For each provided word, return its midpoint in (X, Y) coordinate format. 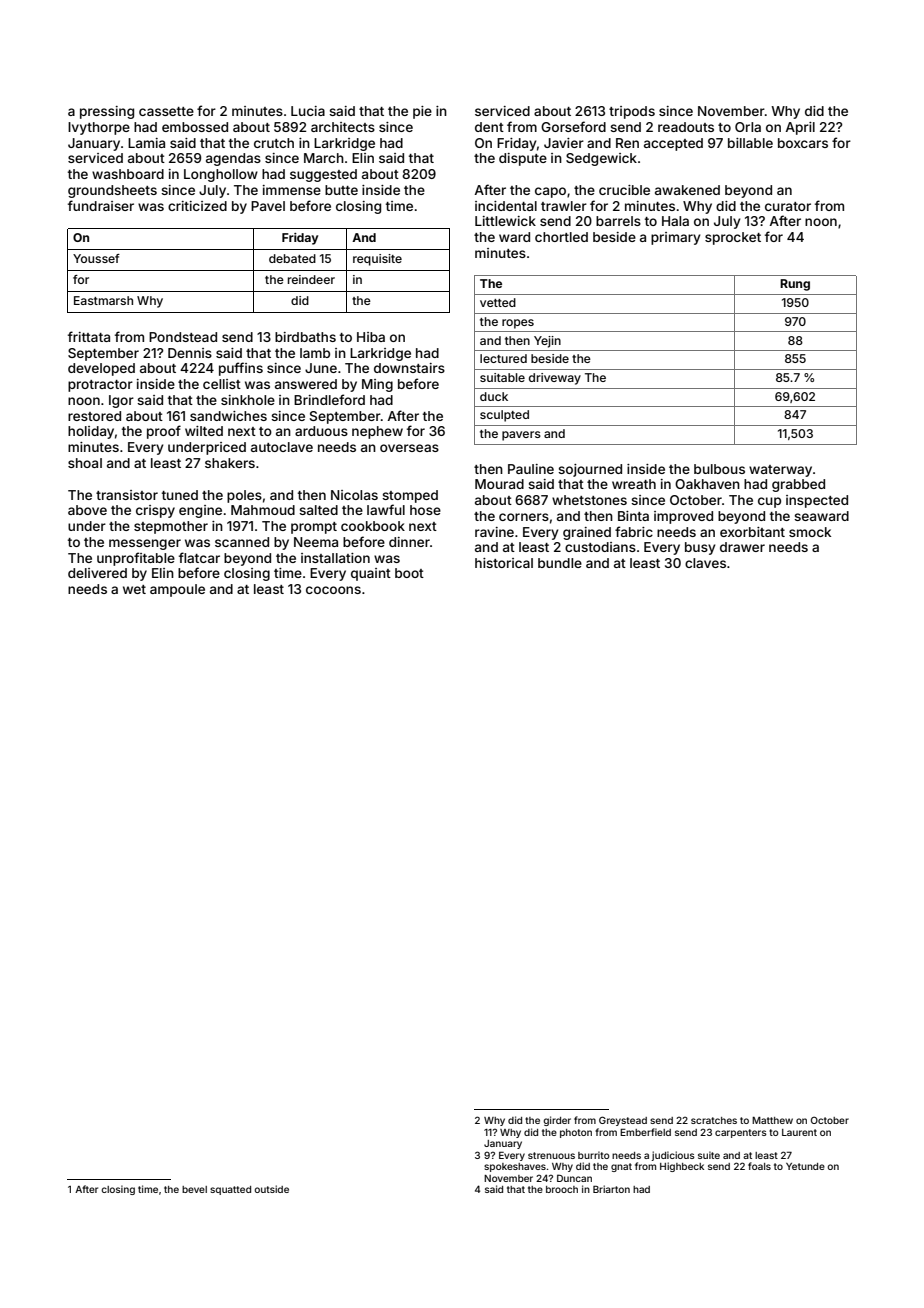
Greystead (623, 1121)
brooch (562, 1189)
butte (341, 190)
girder (557, 1121)
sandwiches (228, 416)
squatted (230, 1190)
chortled (561, 237)
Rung (795, 285)
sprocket (733, 238)
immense (292, 190)
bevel (194, 1189)
